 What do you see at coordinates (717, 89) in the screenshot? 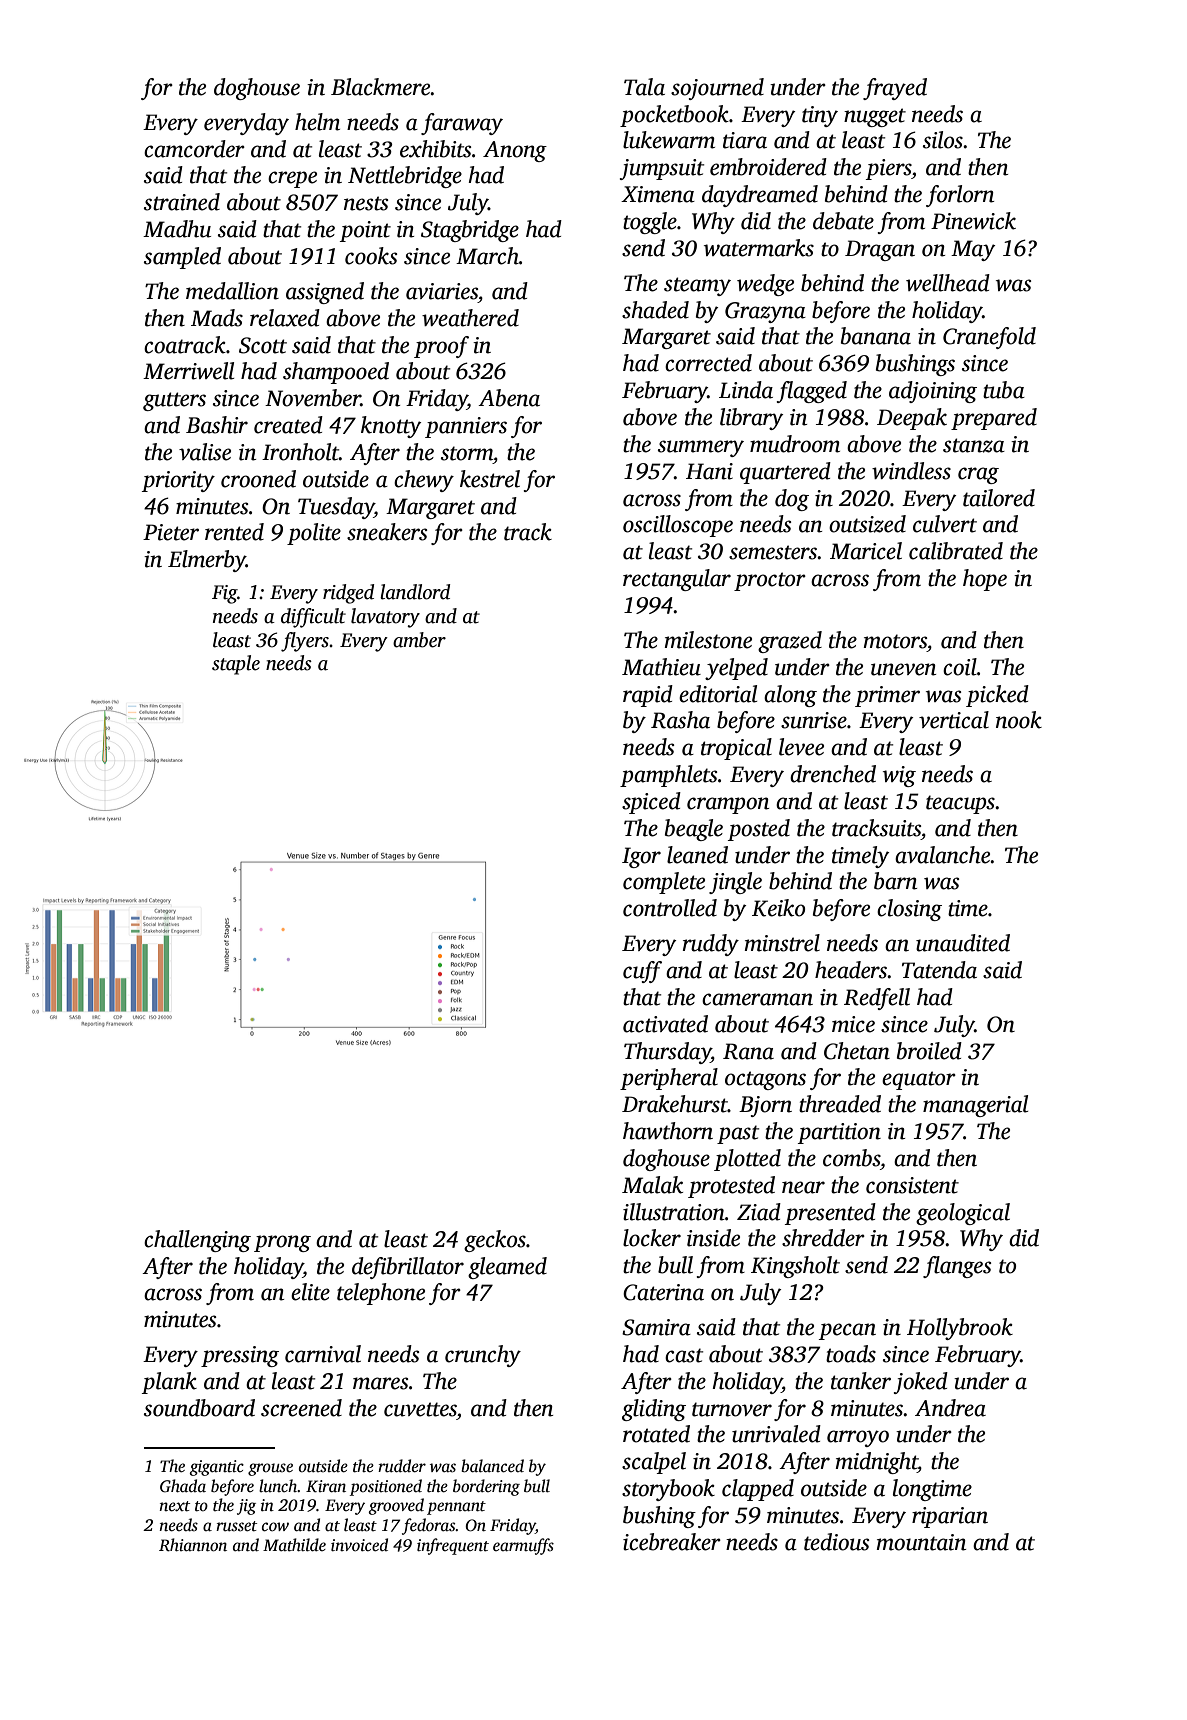
I see `sojourned` at bounding box center [717, 89].
